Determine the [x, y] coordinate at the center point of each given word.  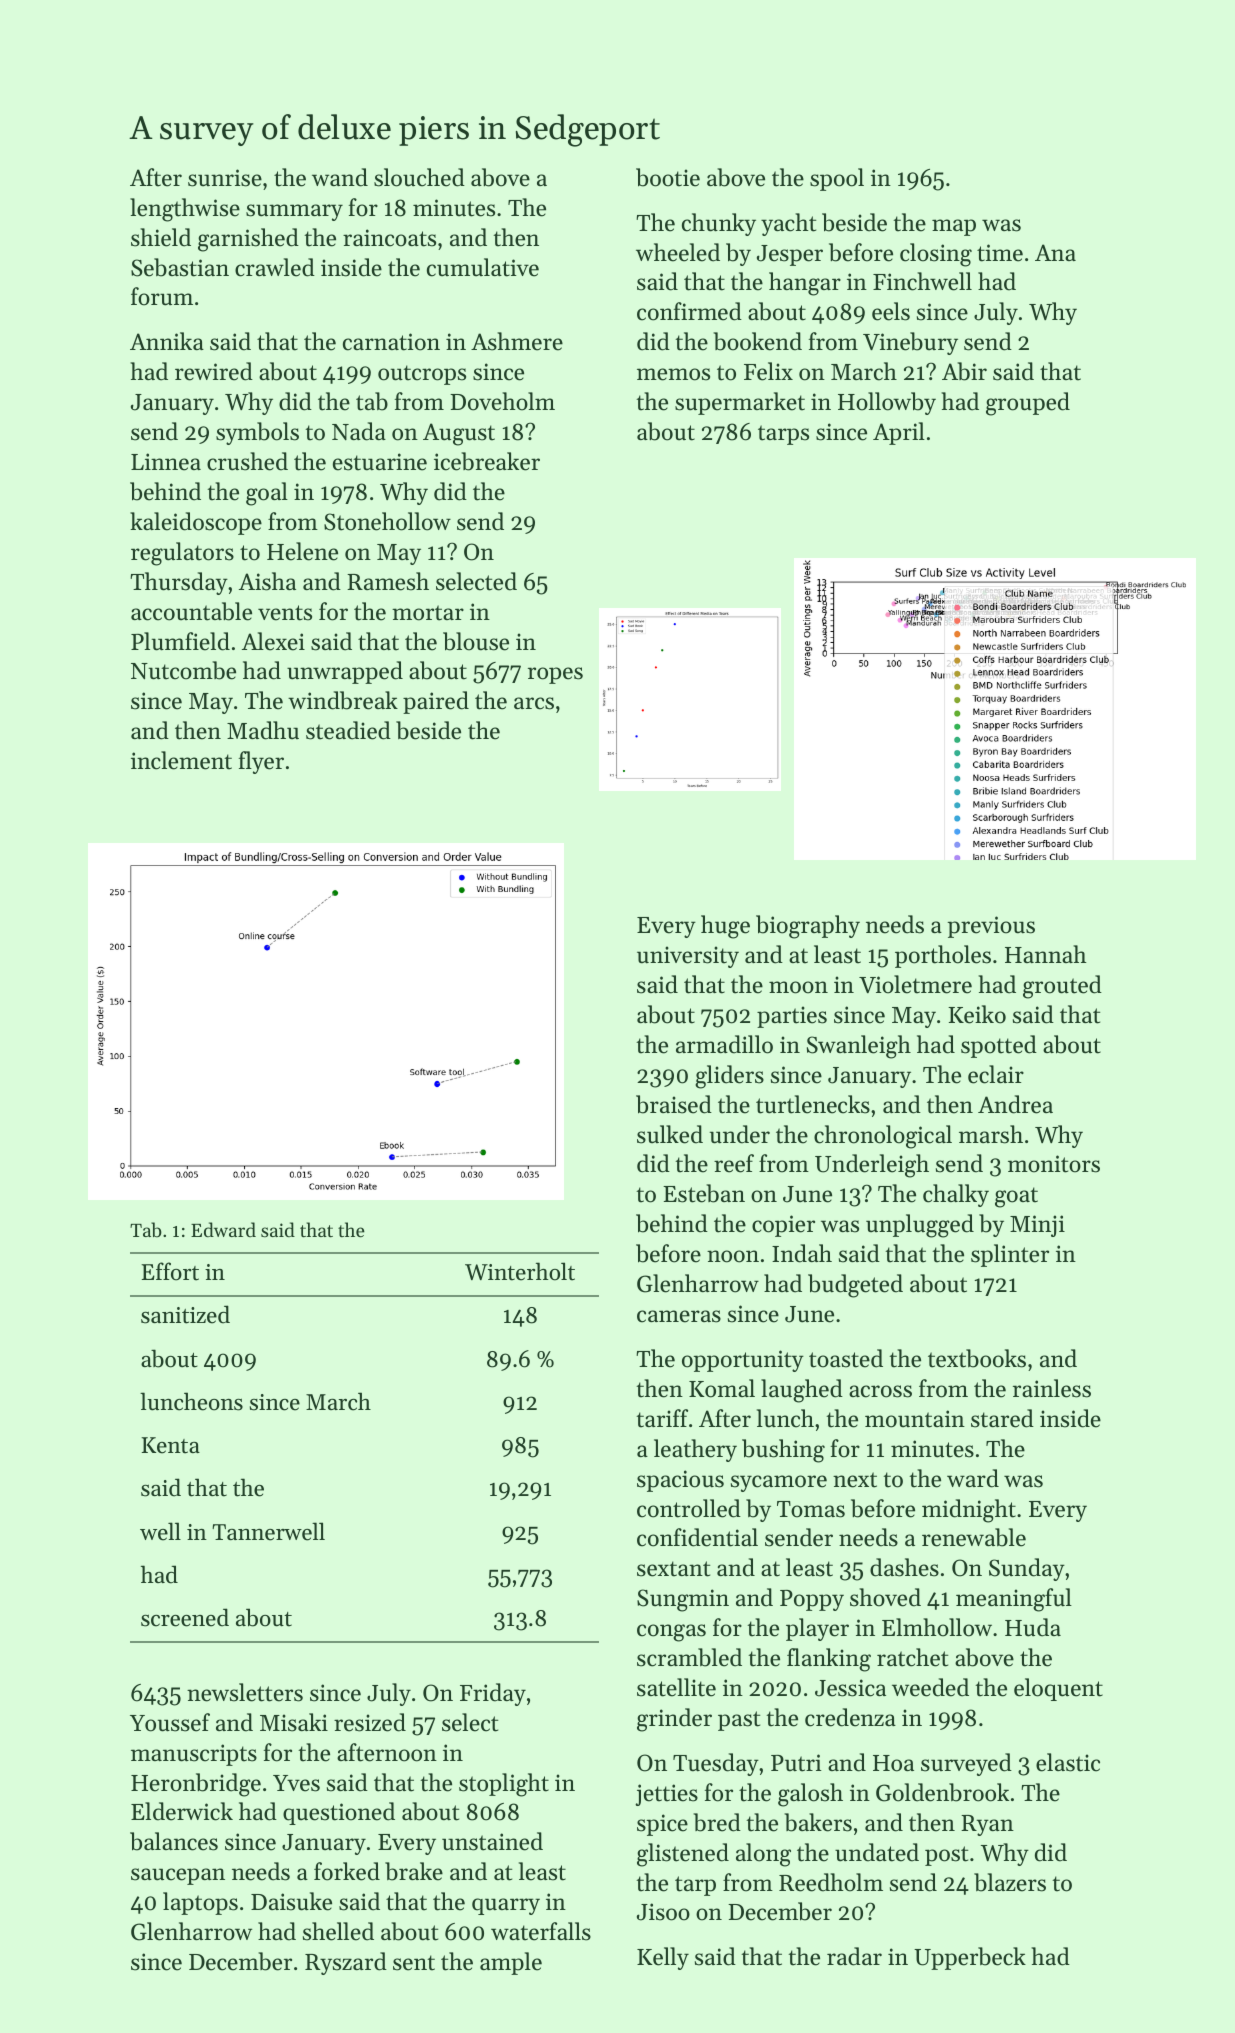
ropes [555, 675]
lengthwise [185, 210]
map [954, 227]
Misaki [294, 1722]
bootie [668, 177]
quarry [506, 1906]
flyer [261, 762]
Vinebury [910, 343]
